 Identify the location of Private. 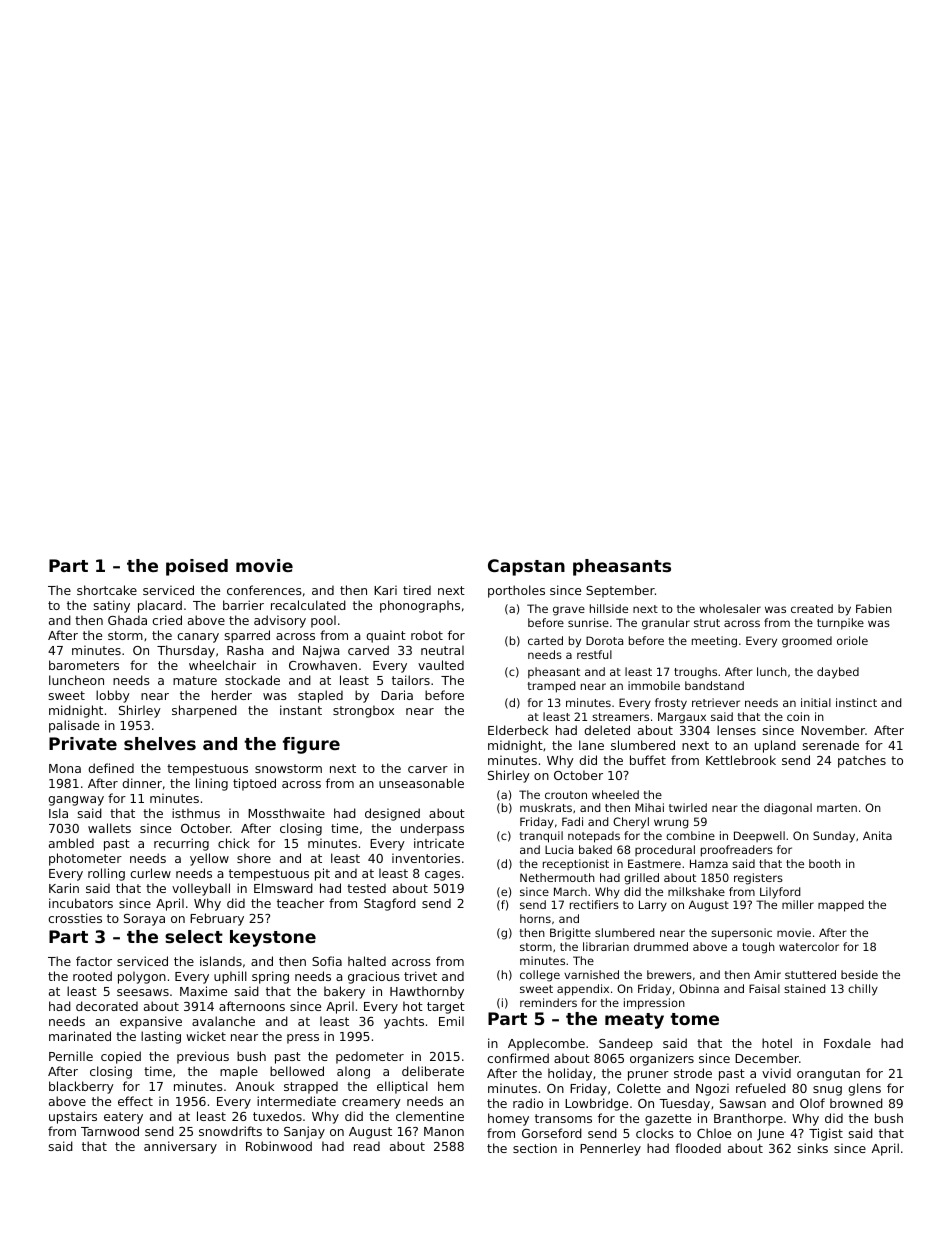
(83, 743).
